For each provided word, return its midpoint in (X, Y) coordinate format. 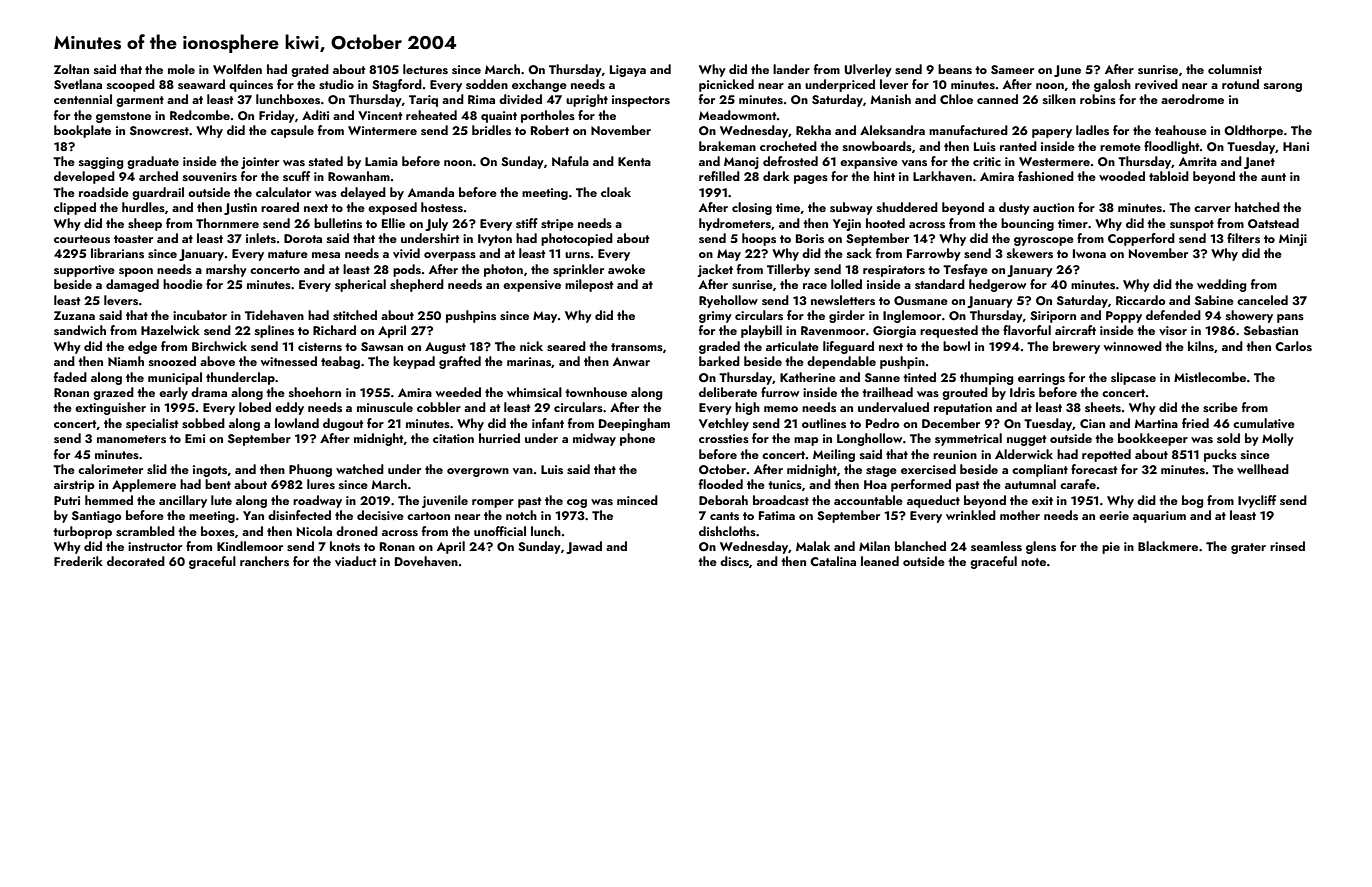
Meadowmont (737, 115)
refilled (719, 176)
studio (336, 84)
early (173, 393)
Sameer (1012, 70)
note (1033, 562)
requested (949, 331)
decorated (136, 561)
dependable (841, 362)
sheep (145, 224)
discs (734, 561)
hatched (1257, 207)
